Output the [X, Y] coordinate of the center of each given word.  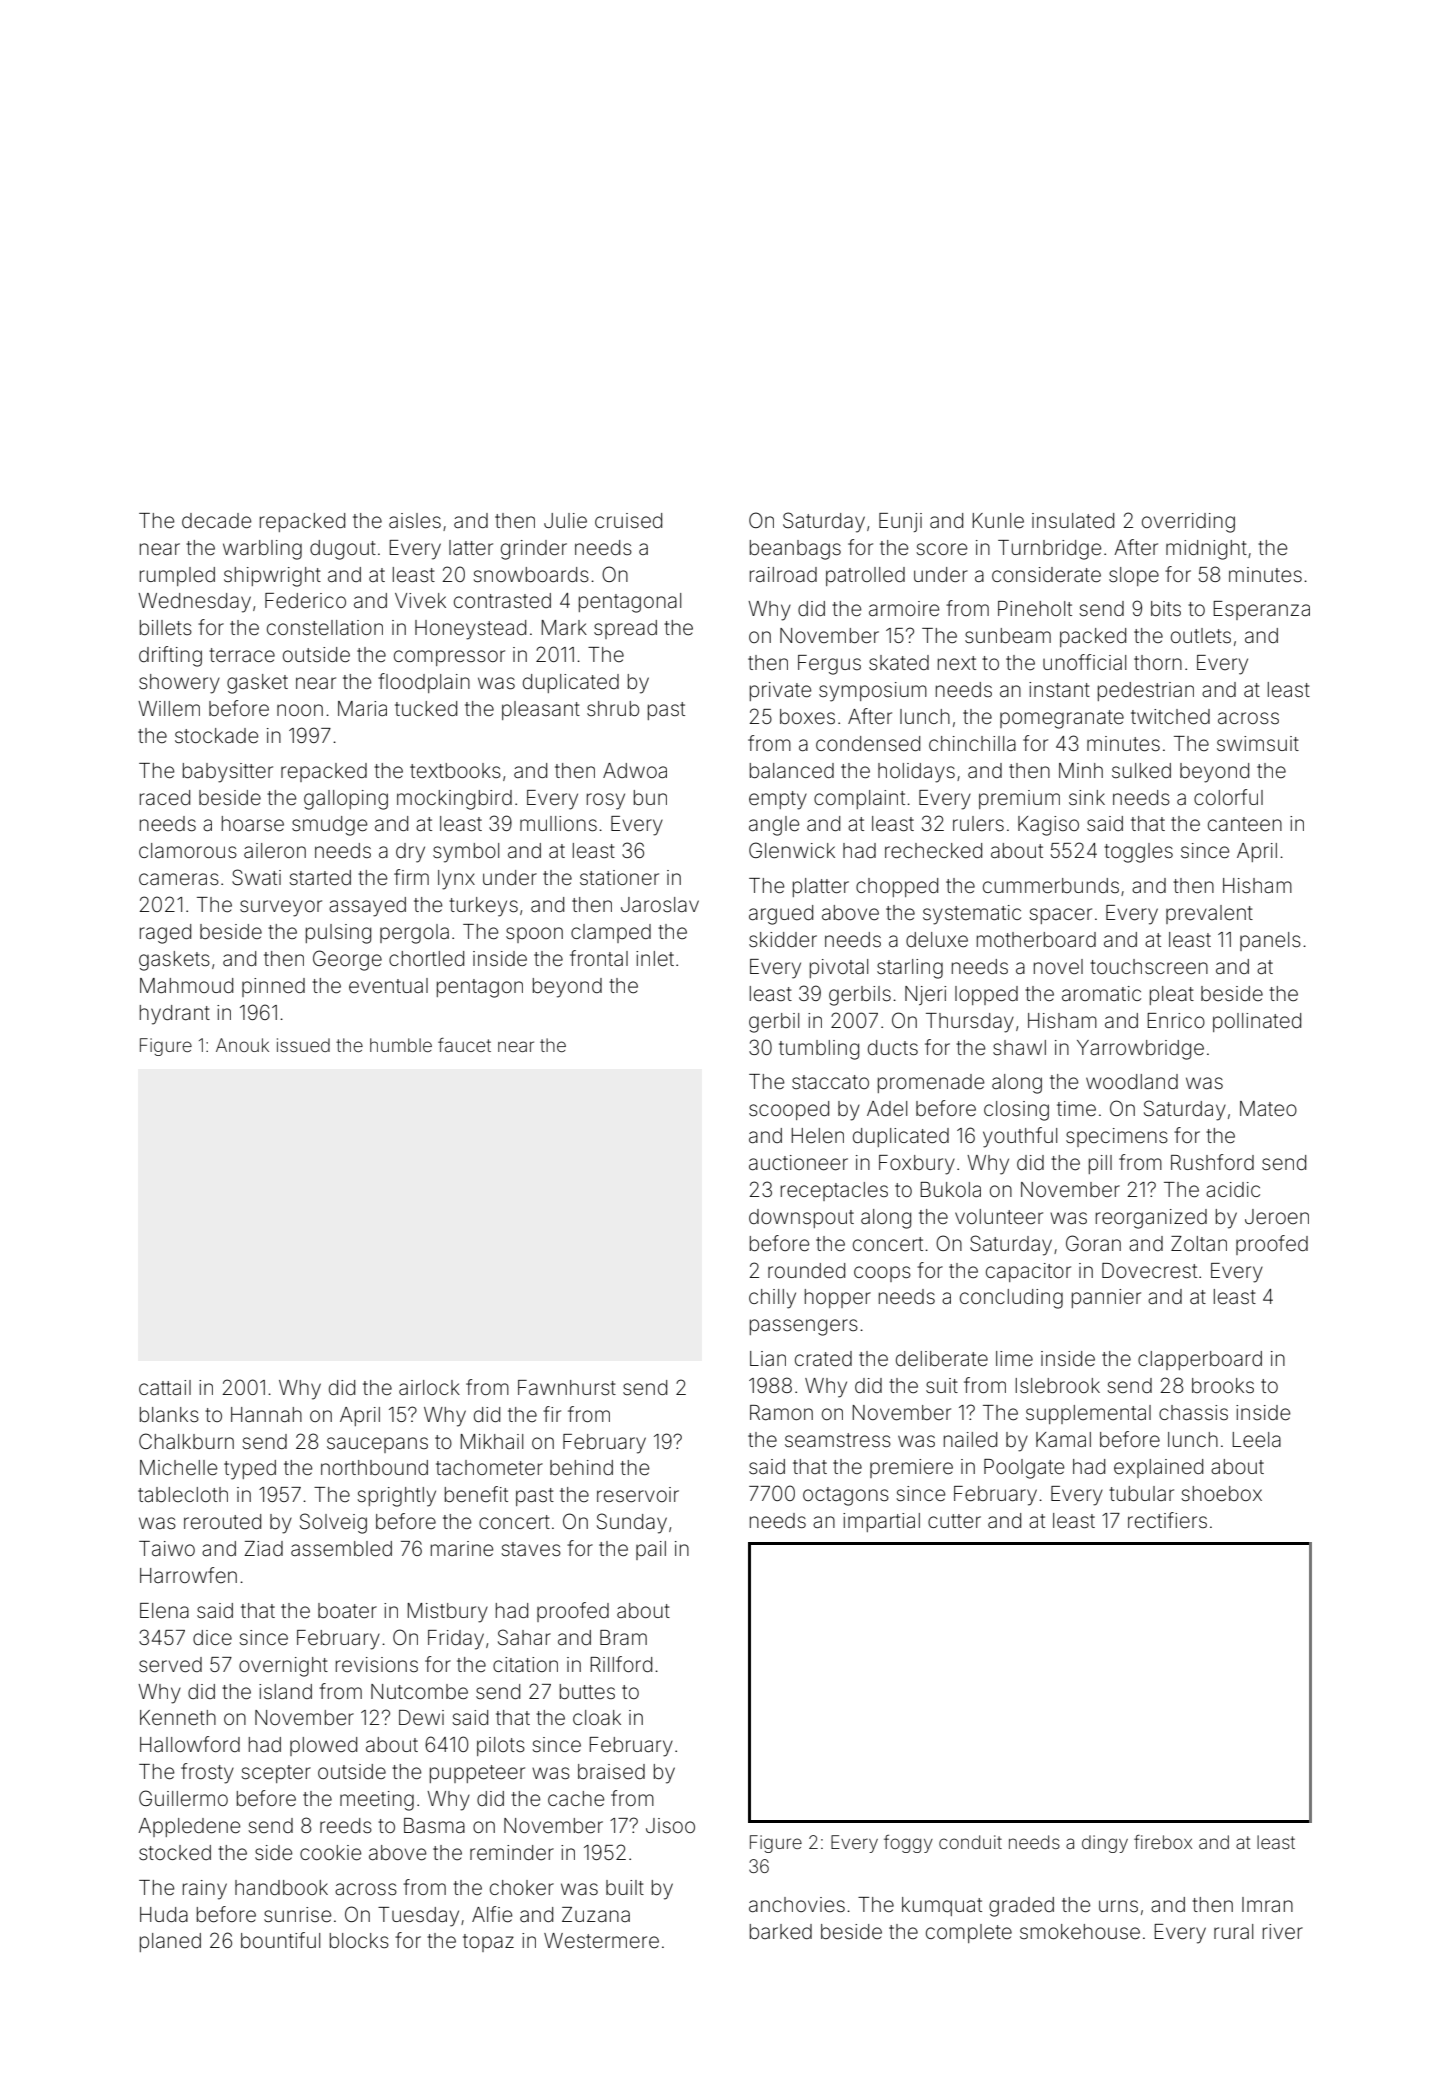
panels [1270, 941]
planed [170, 1942]
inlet [655, 958]
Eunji [900, 522]
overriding [1188, 523]
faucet [464, 1045]
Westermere [601, 1940]
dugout [343, 550]
